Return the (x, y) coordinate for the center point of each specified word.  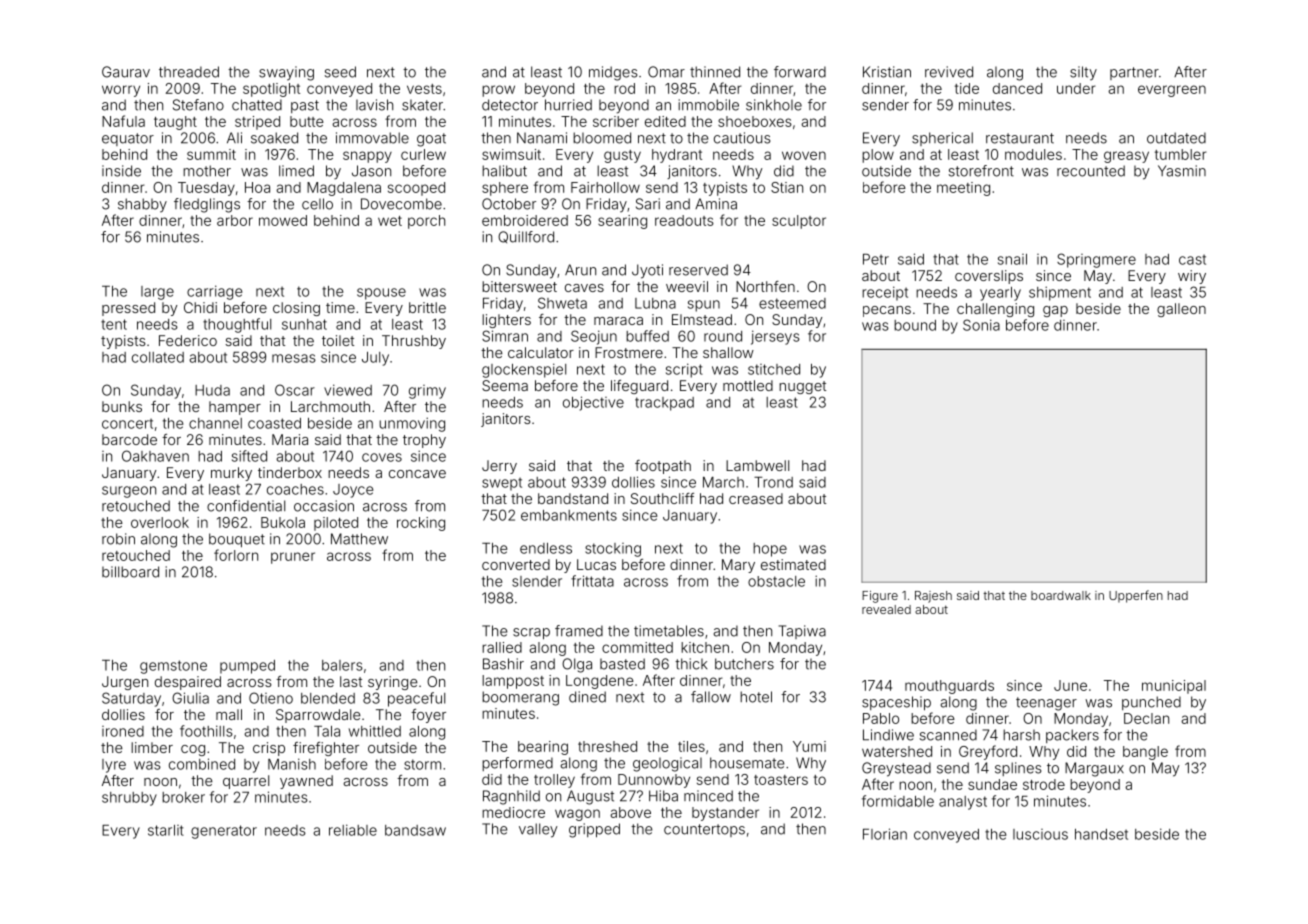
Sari (648, 204)
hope (770, 550)
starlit (166, 830)
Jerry (499, 467)
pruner (293, 558)
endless (546, 548)
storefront (981, 171)
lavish (374, 105)
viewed (348, 390)
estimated (793, 564)
